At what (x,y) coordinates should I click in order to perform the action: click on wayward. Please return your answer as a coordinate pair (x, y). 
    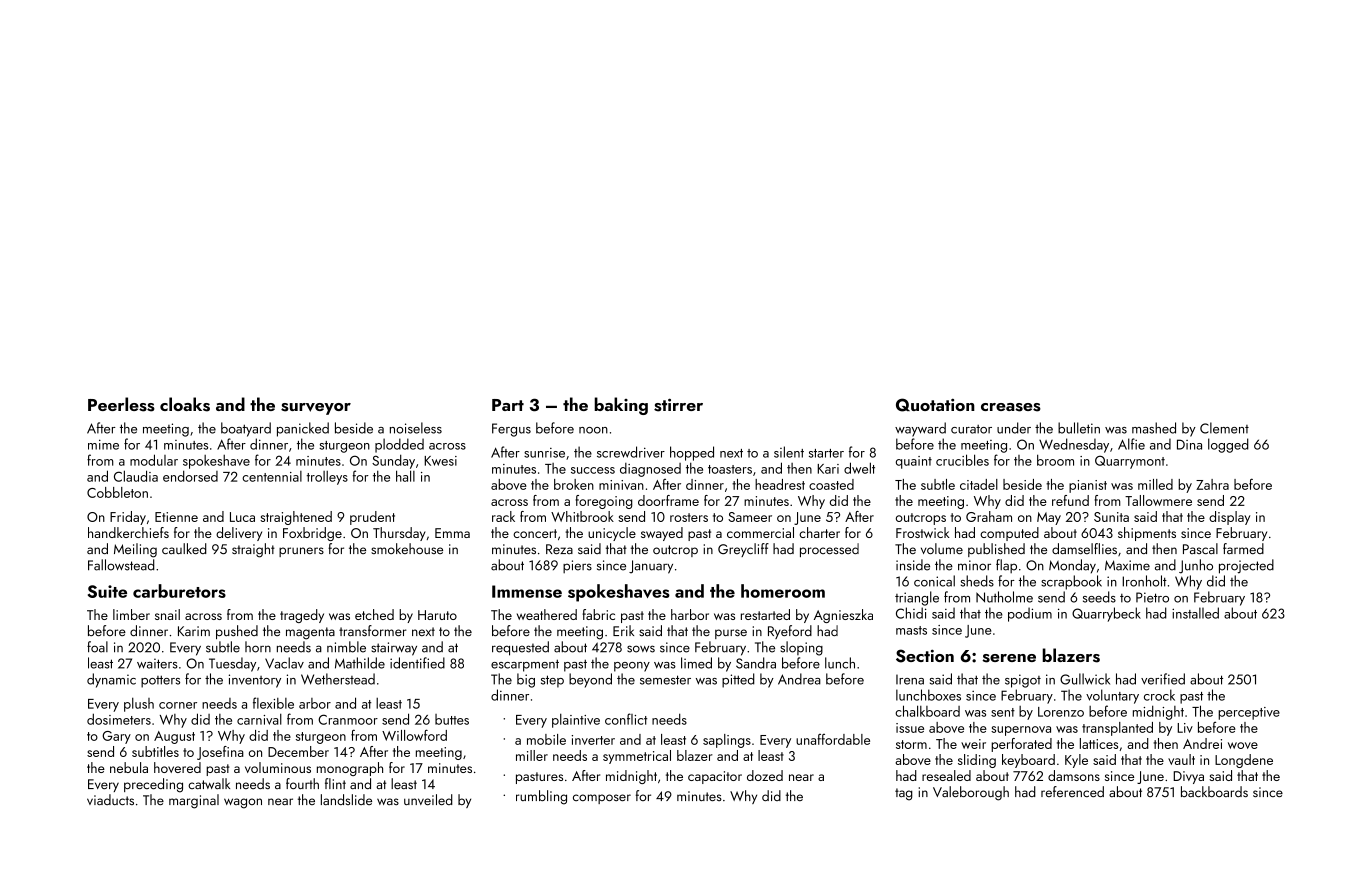
    Looking at the image, I should click on (920, 429).
